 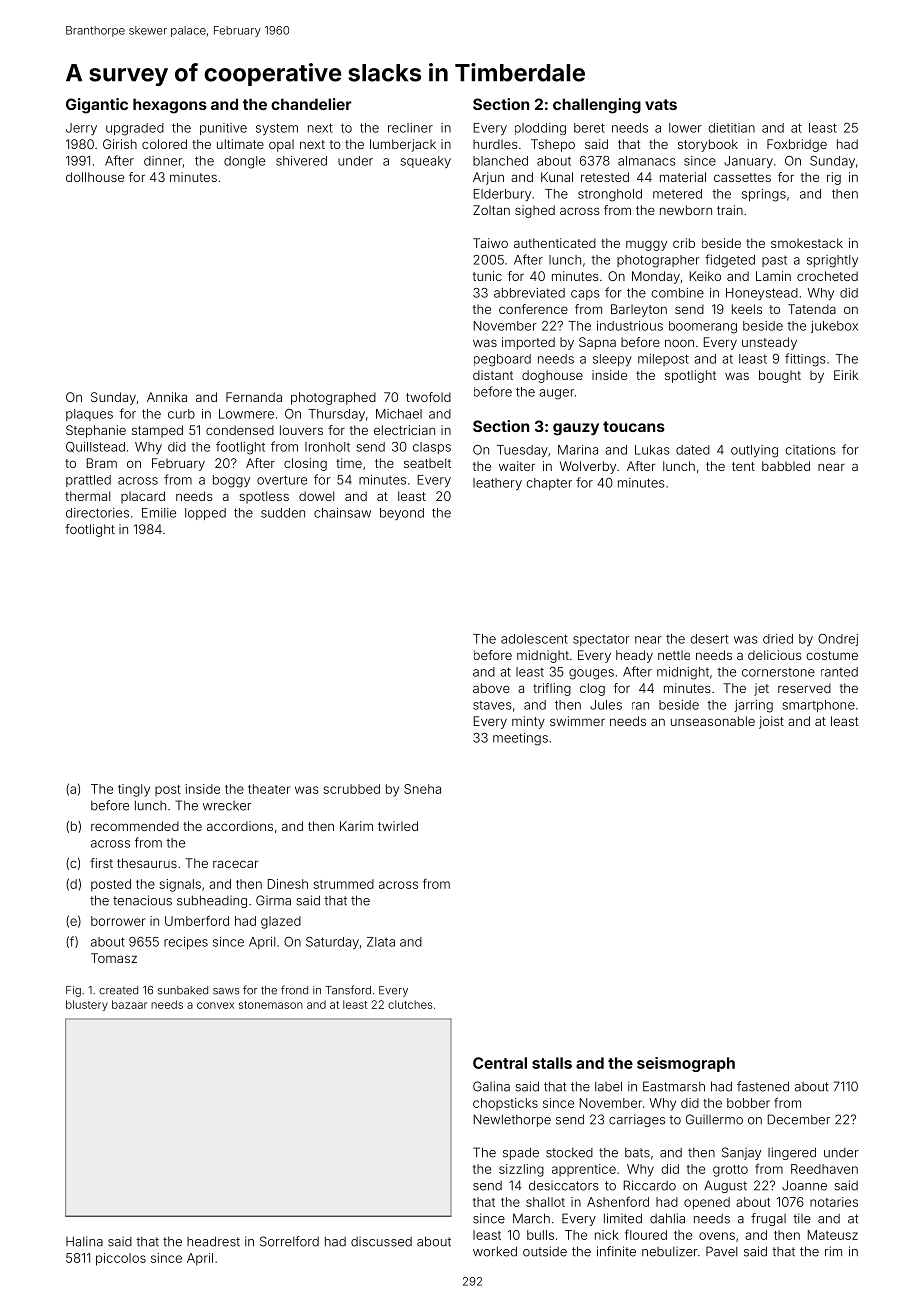 I want to click on discussed, so click(x=381, y=1241).
